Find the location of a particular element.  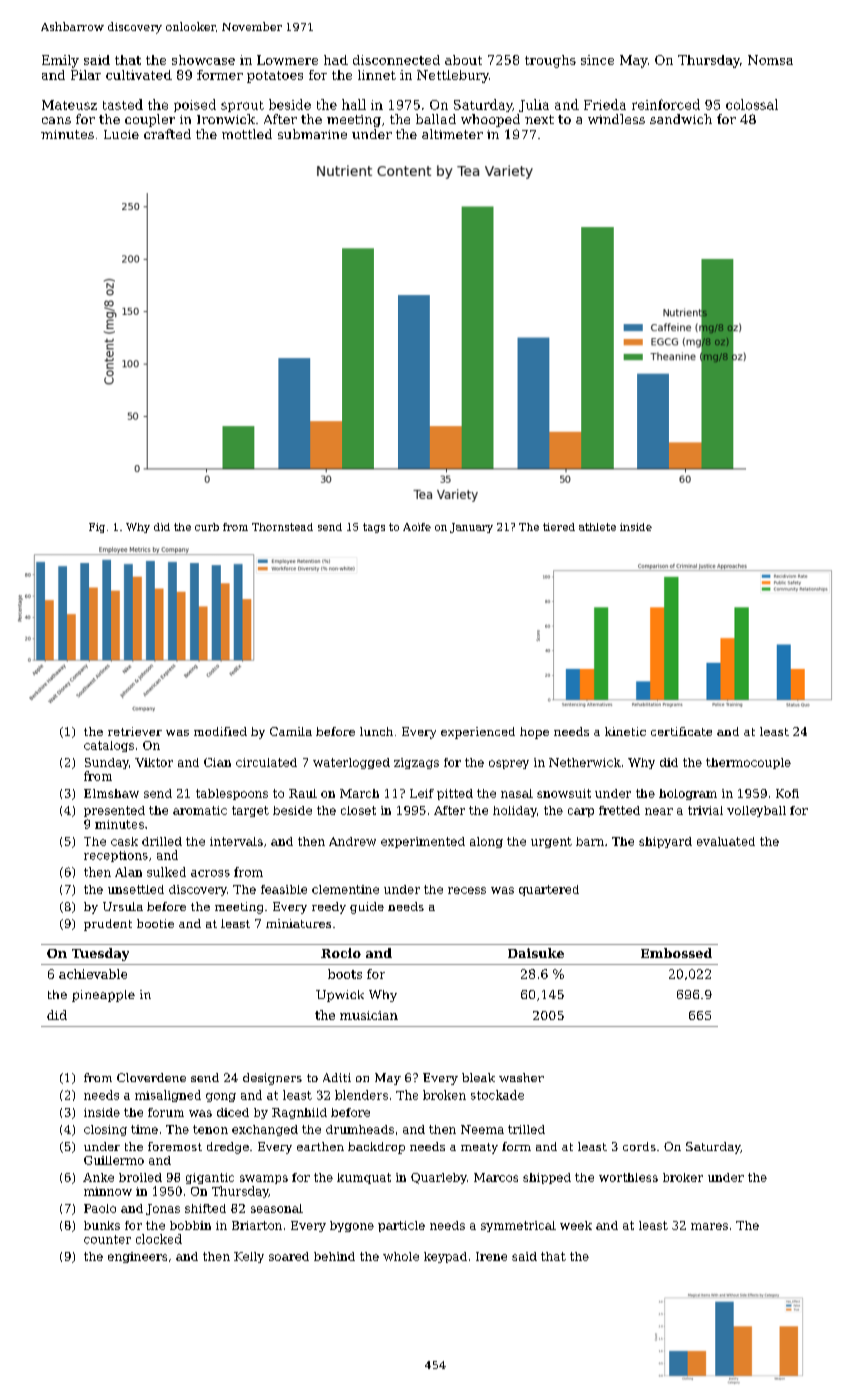

mottled is located at coordinates (247, 134).
